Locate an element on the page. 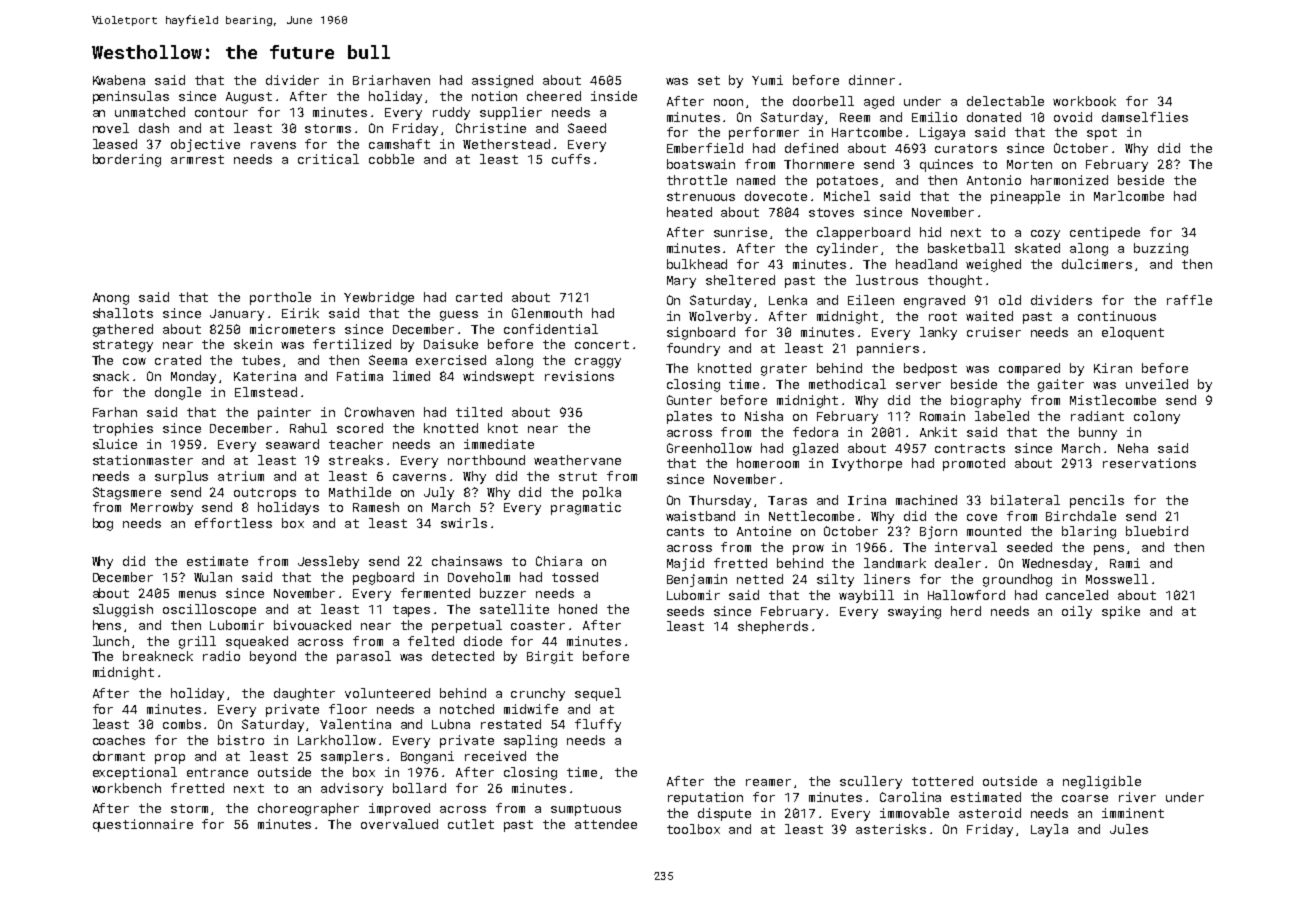 The width and height of the document is (1308, 924). Antoine is located at coordinates (764, 531).
